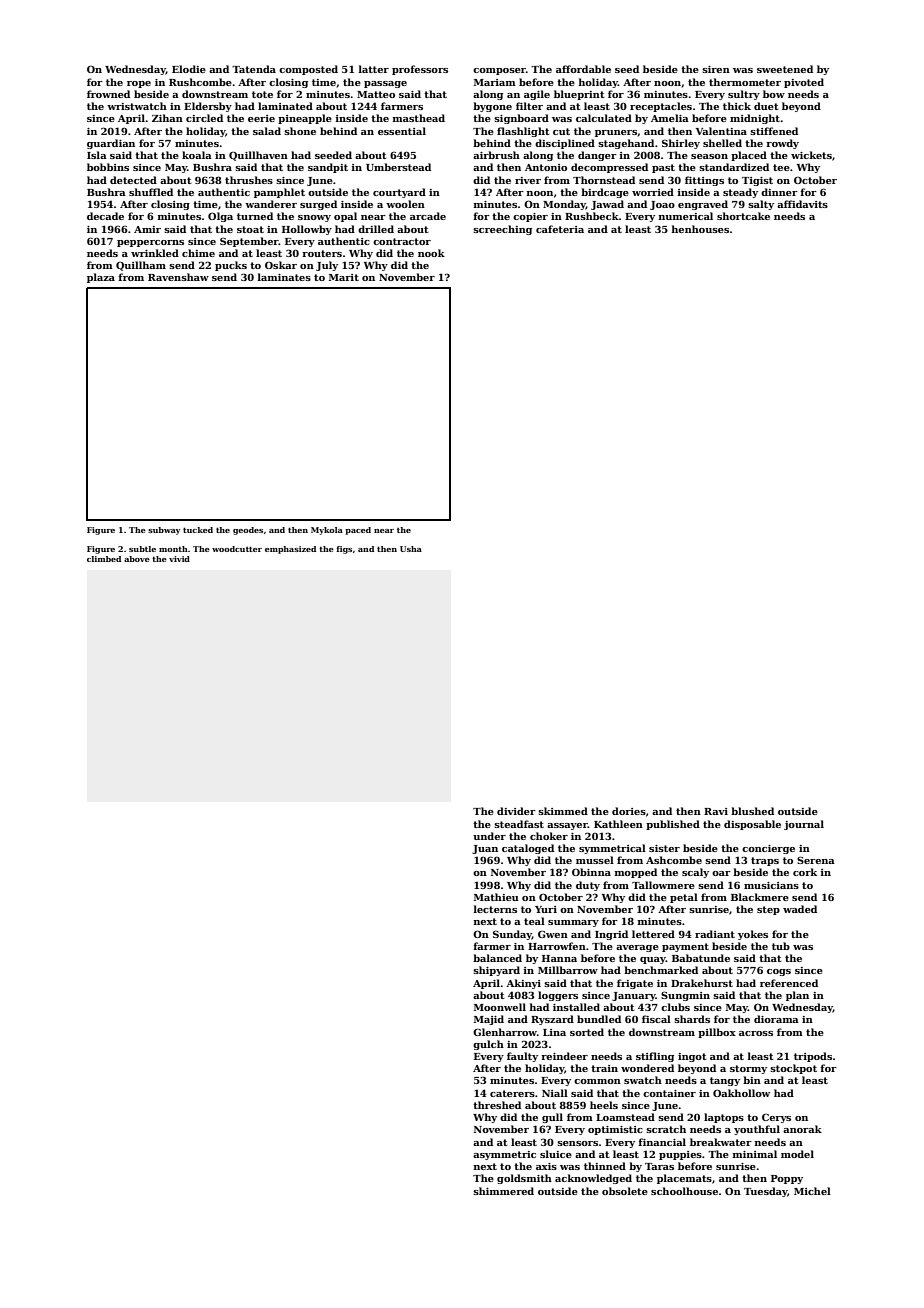  I want to click on Majid, so click(489, 1020).
